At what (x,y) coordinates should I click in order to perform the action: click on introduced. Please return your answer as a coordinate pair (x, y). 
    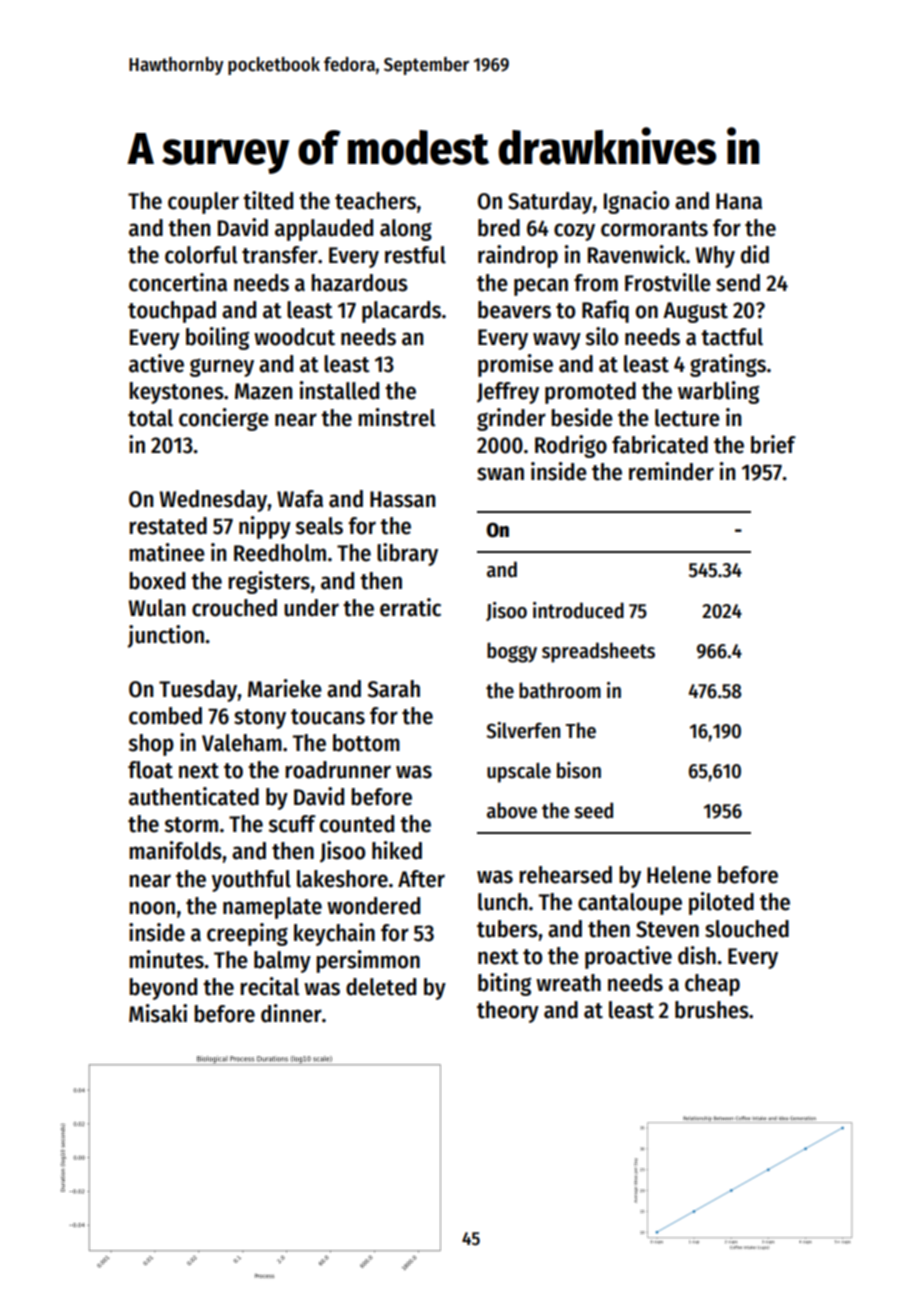
    Looking at the image, I should click on (578, 610).
